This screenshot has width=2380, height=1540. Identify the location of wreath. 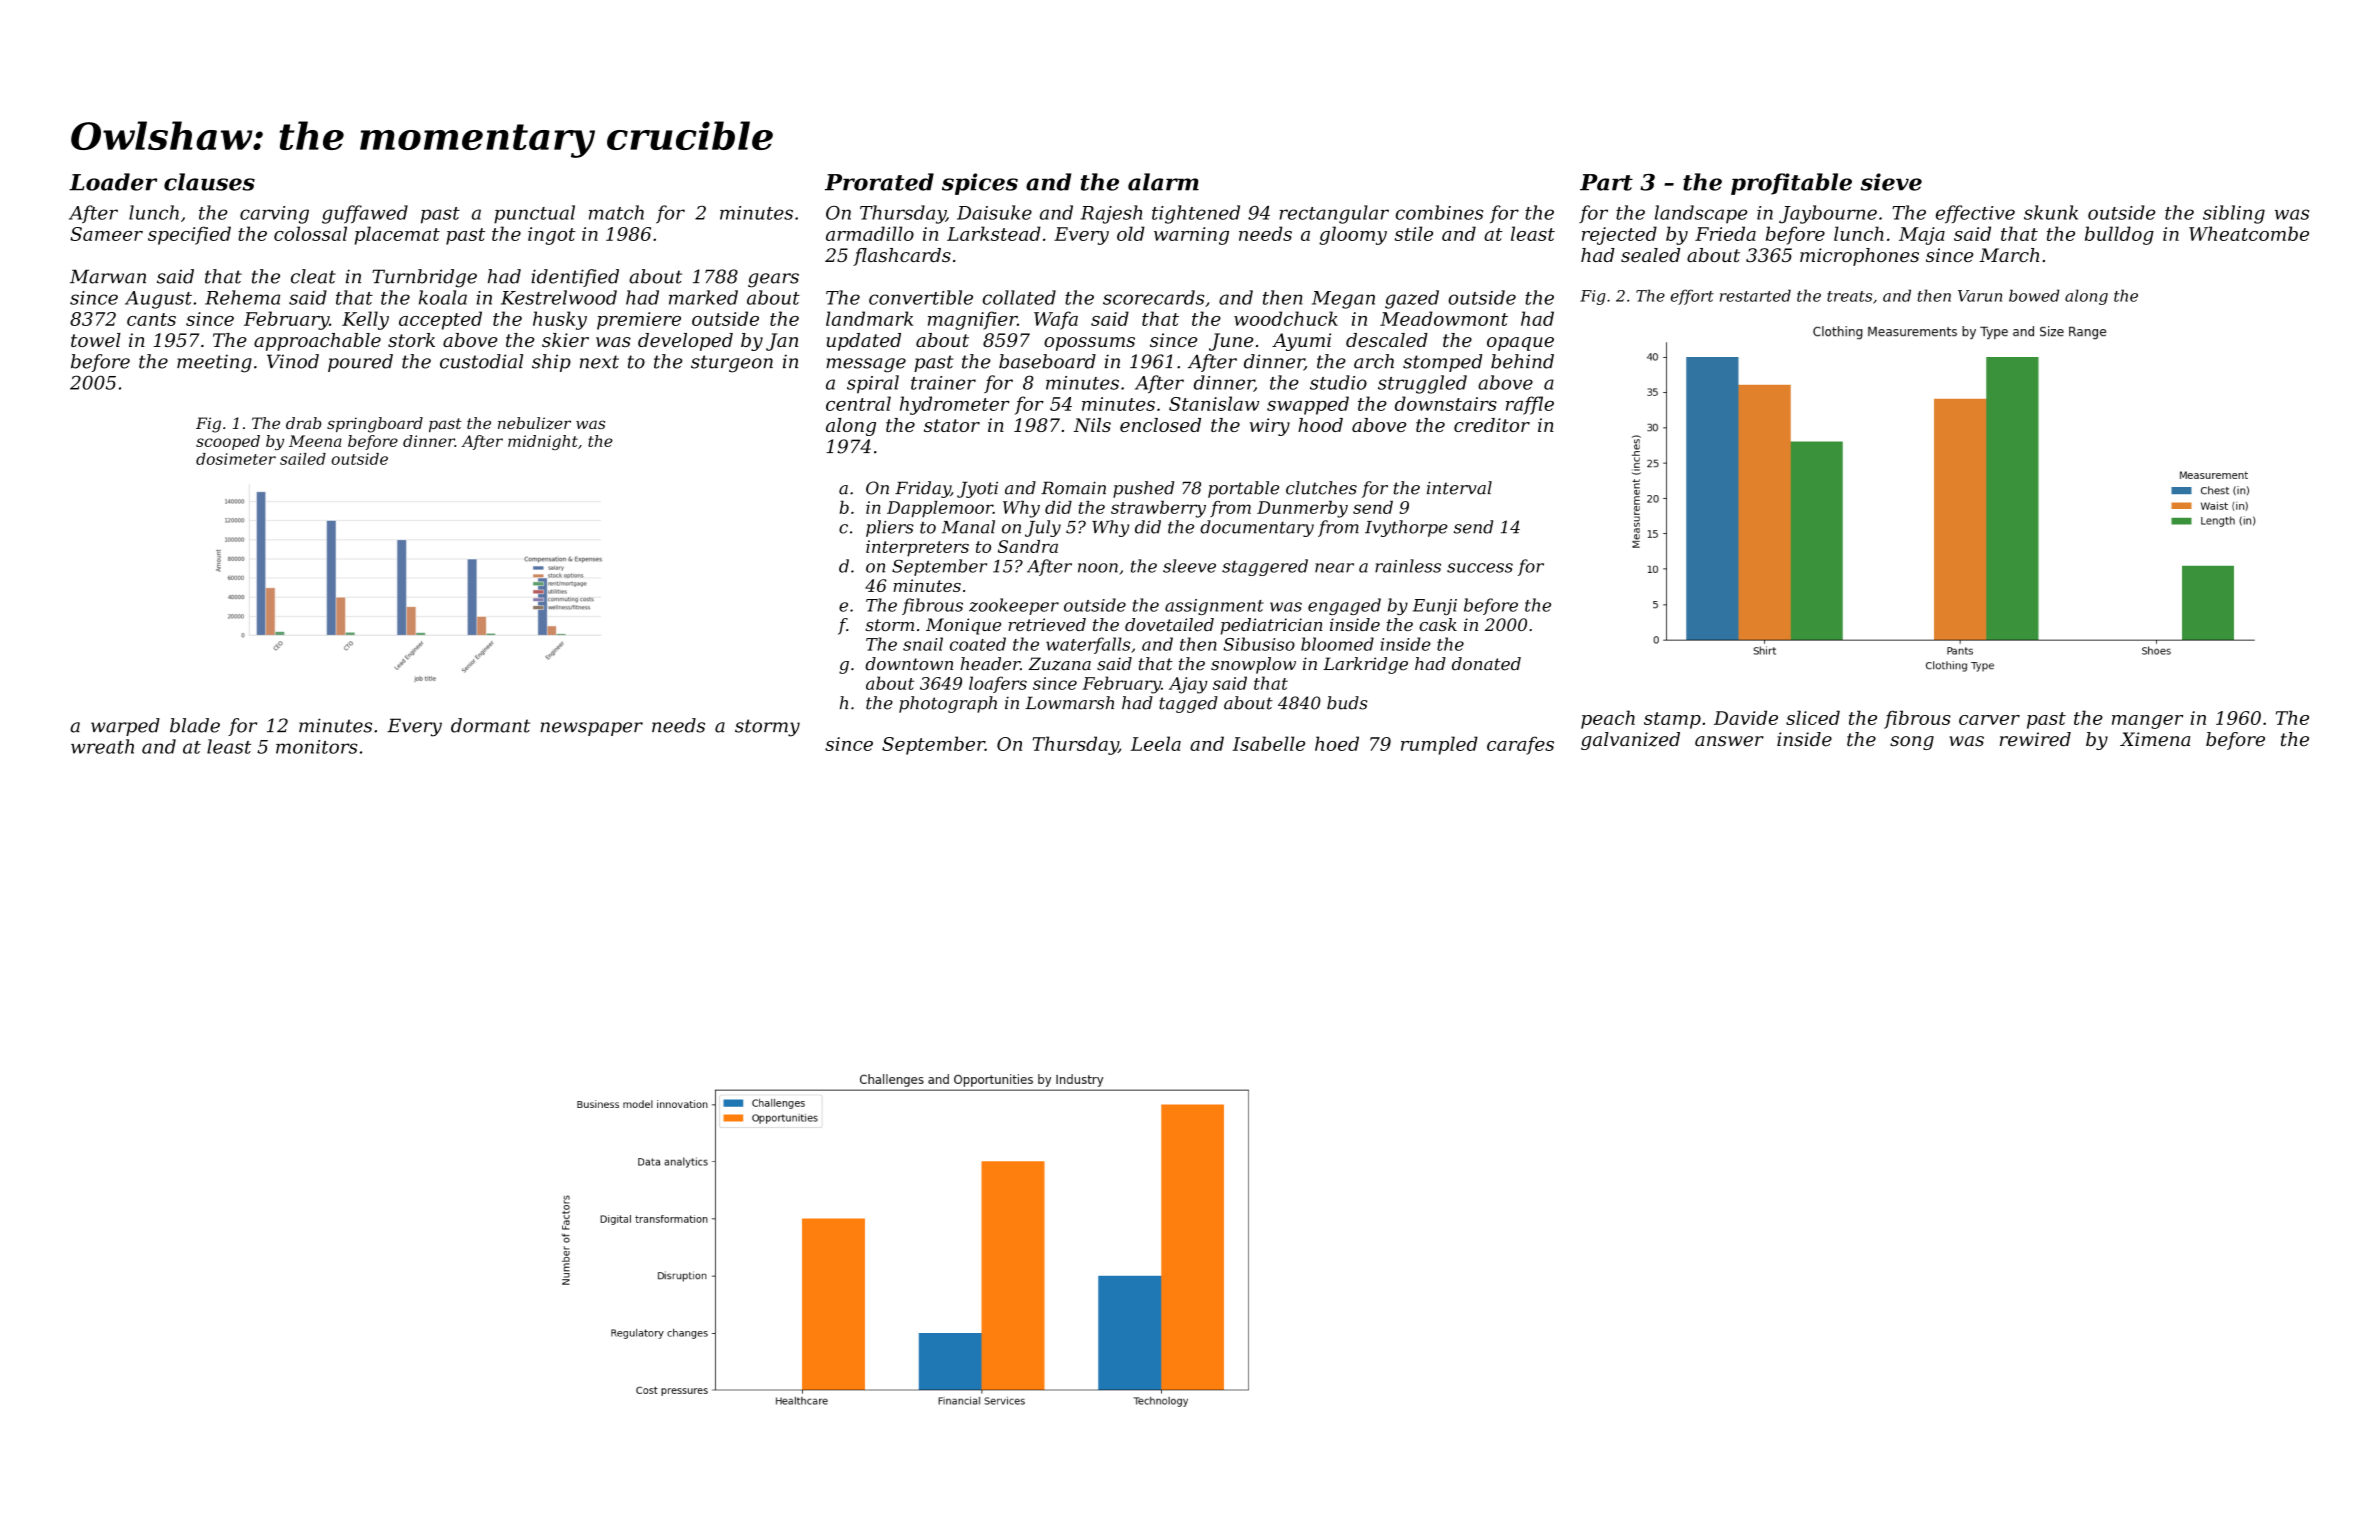
(102, 746).
